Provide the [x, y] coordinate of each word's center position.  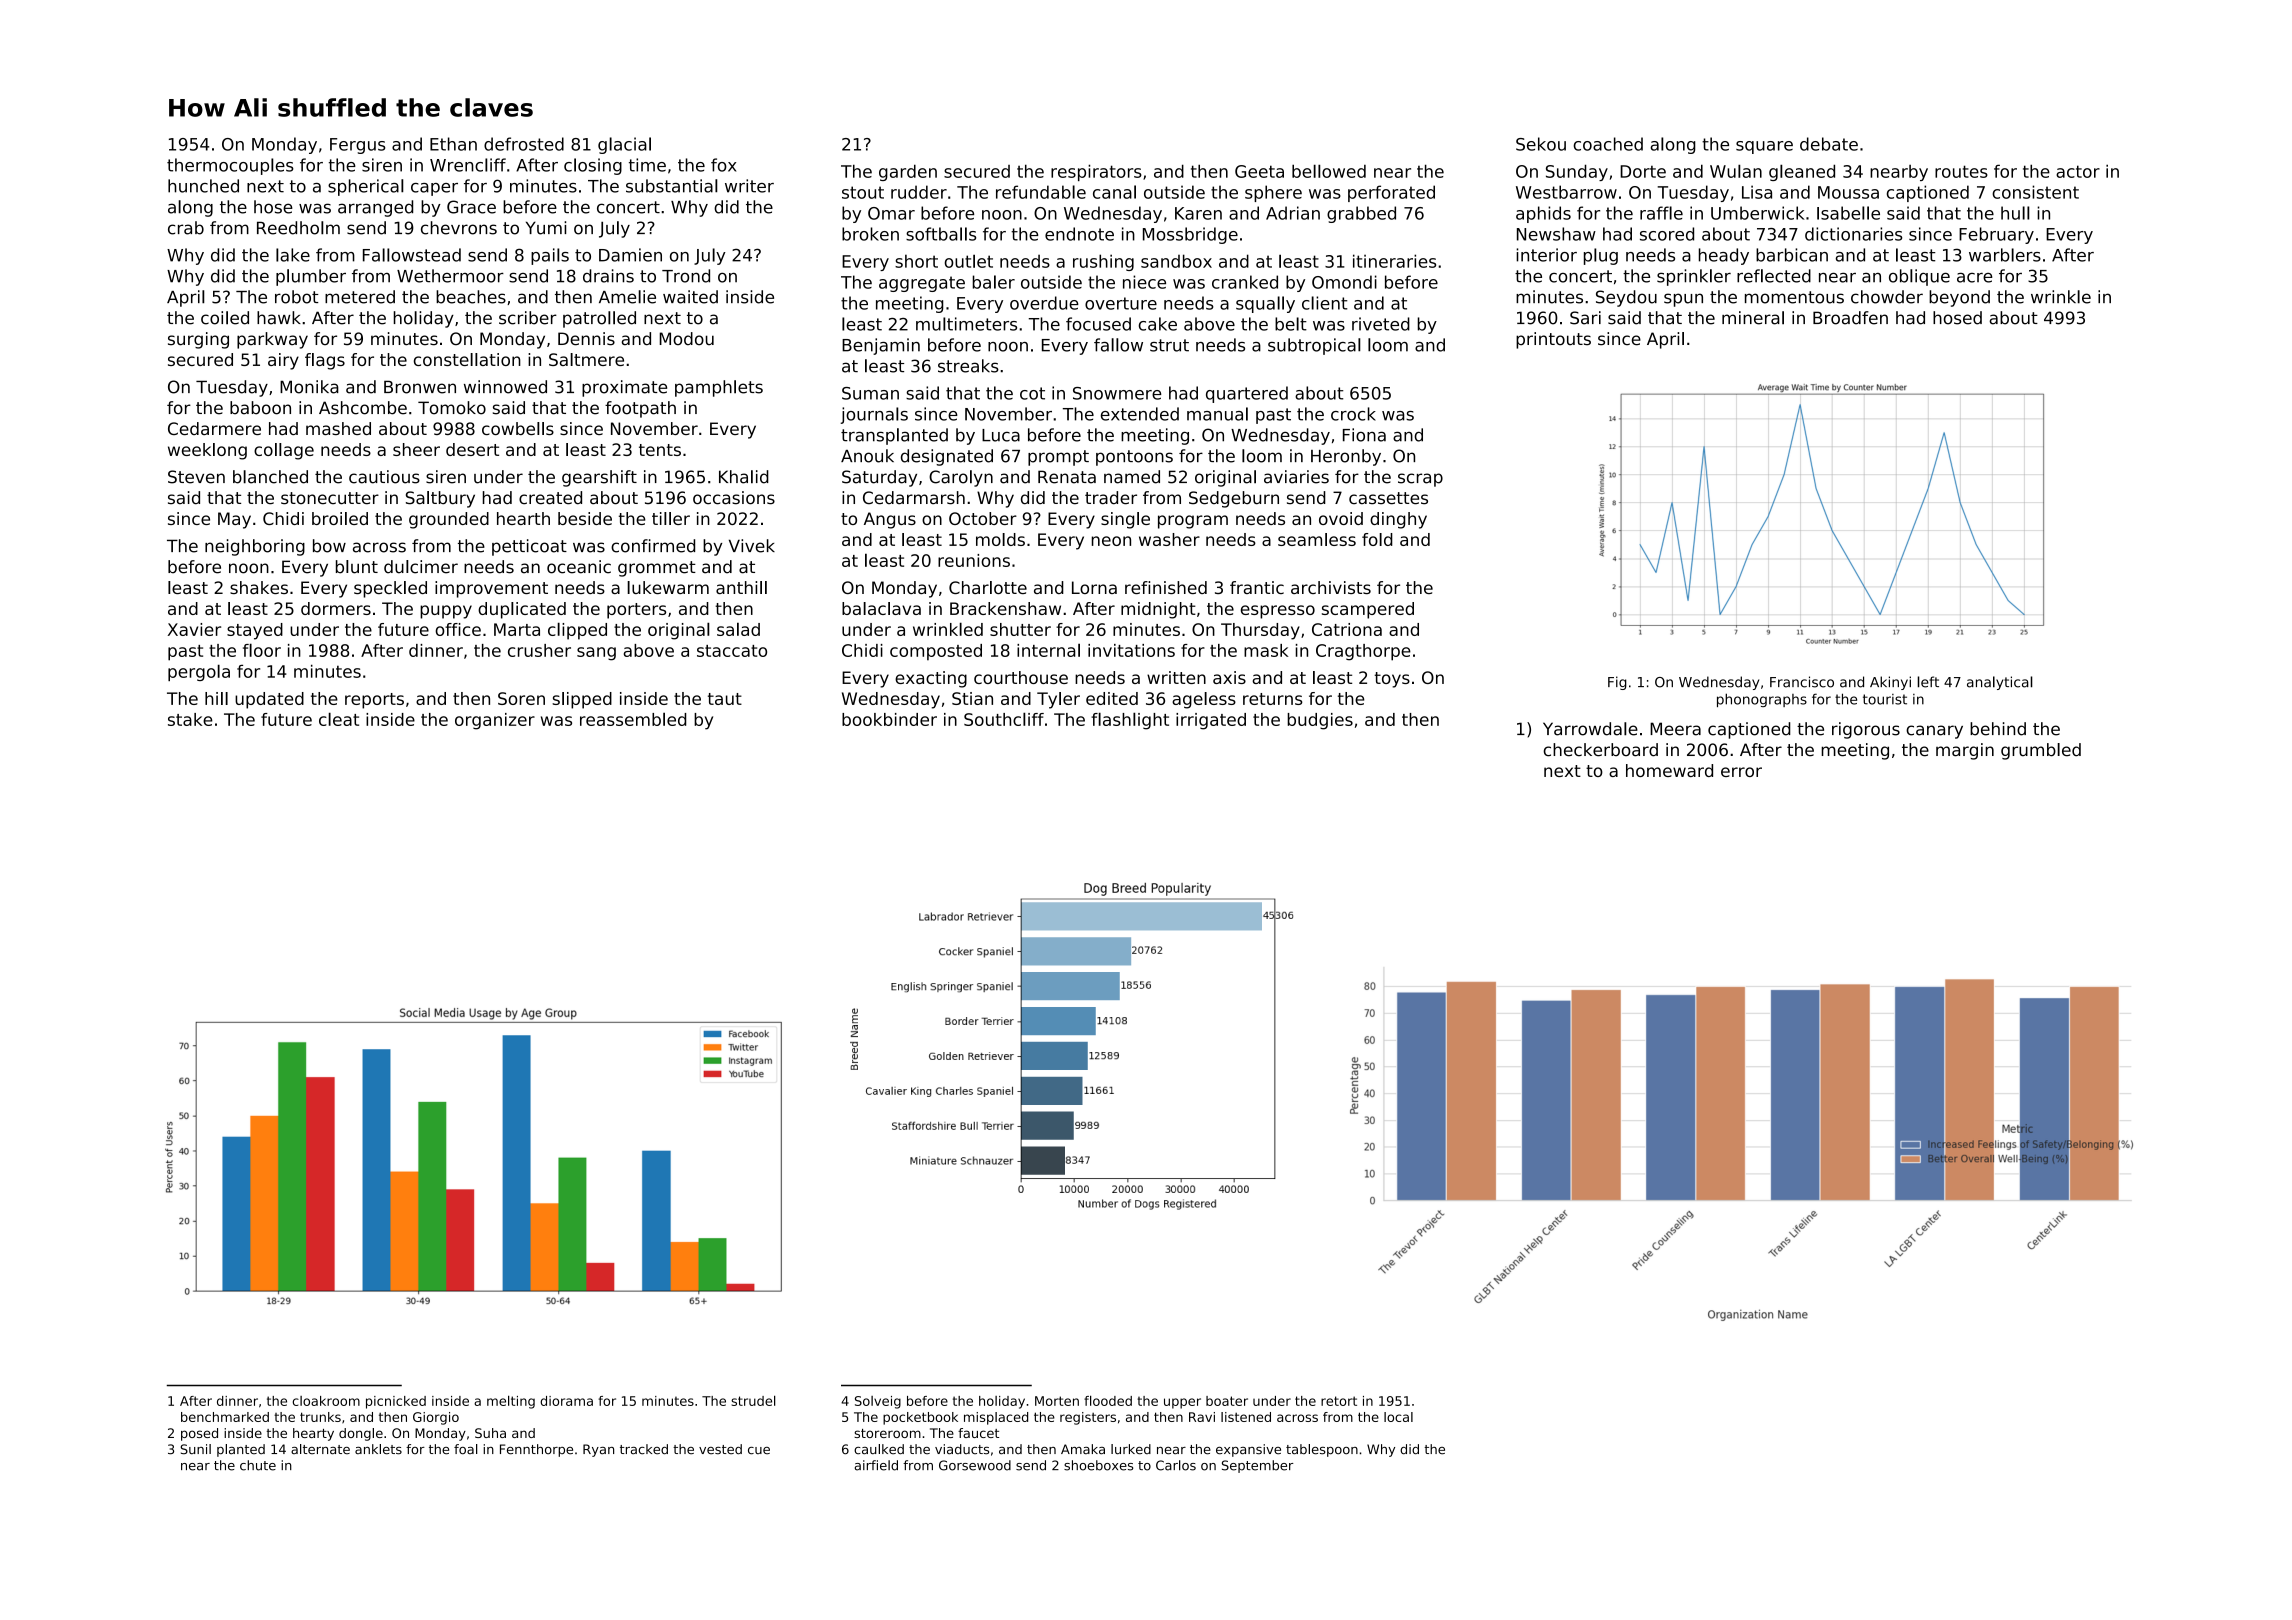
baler [994, 282]
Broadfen [1850, 318]
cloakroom [326, 1401]
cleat [339, 719]
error [1741, 772]
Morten [1057, 1401]
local [1398, 1417]
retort [1339, 1401]
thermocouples [230, 166]
